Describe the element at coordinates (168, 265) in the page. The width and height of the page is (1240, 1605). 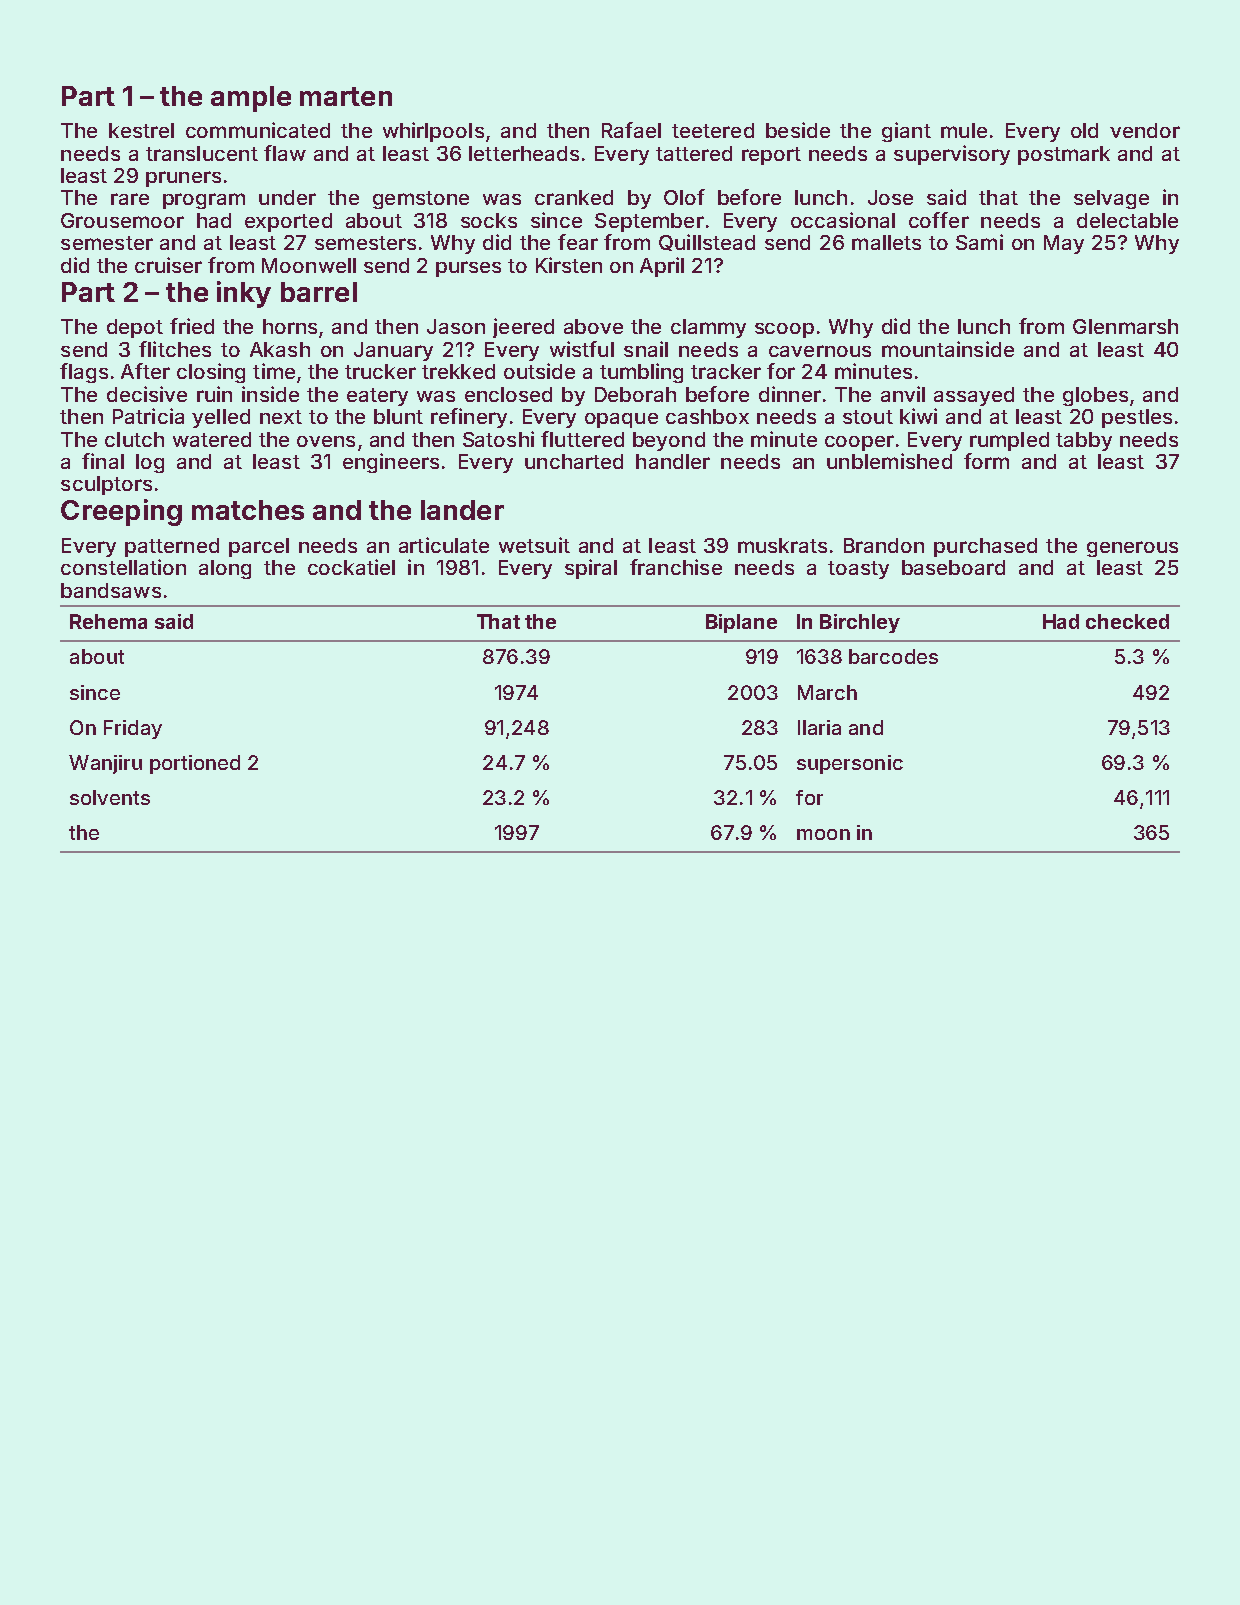
I see `cruiser` at that location.
